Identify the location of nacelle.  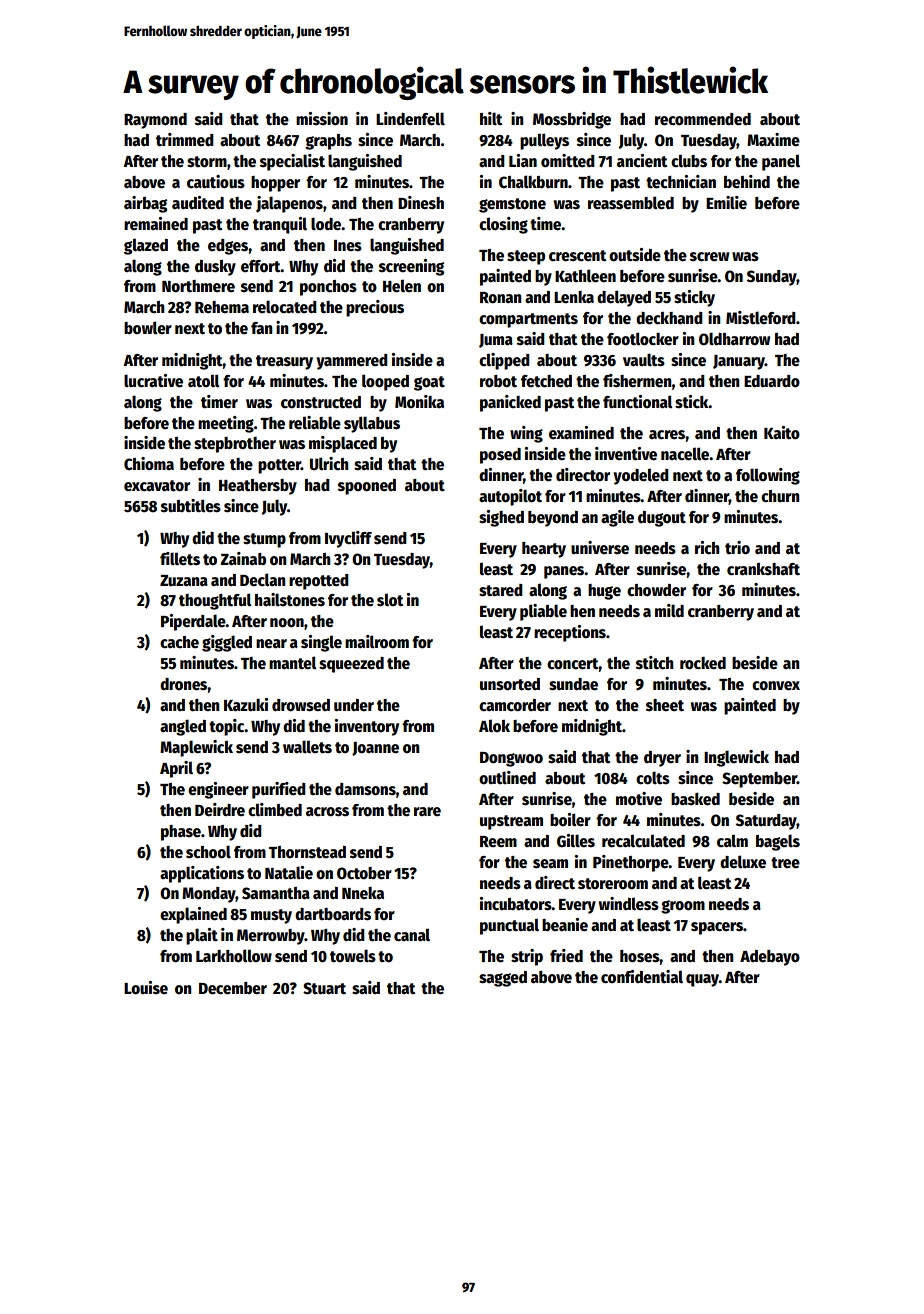
(685, 454).
